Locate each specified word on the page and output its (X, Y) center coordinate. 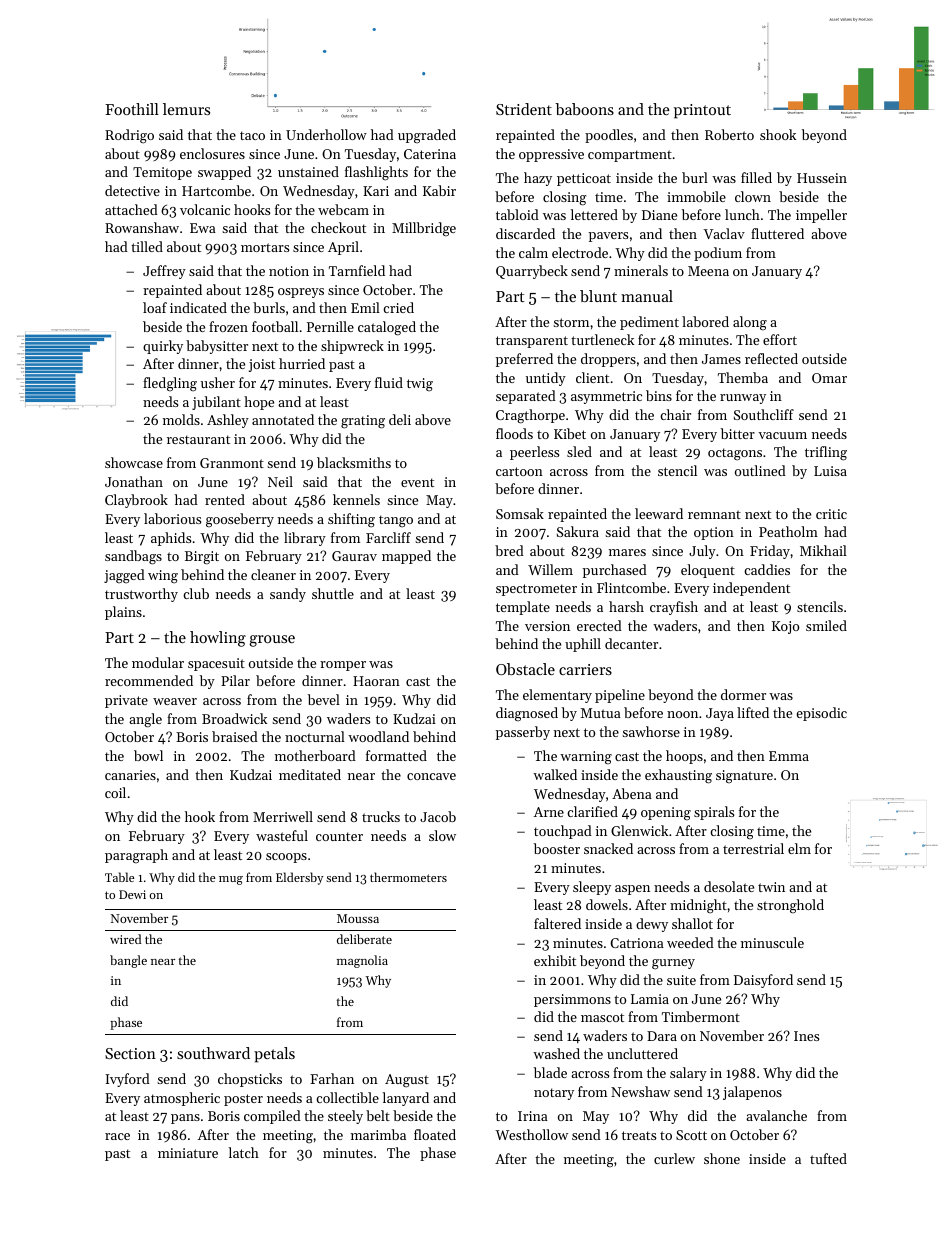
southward (213, 1053)
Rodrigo (129, 136)
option (714, 533)
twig (420, 385)
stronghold (790, 906)
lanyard (405, 1099)
